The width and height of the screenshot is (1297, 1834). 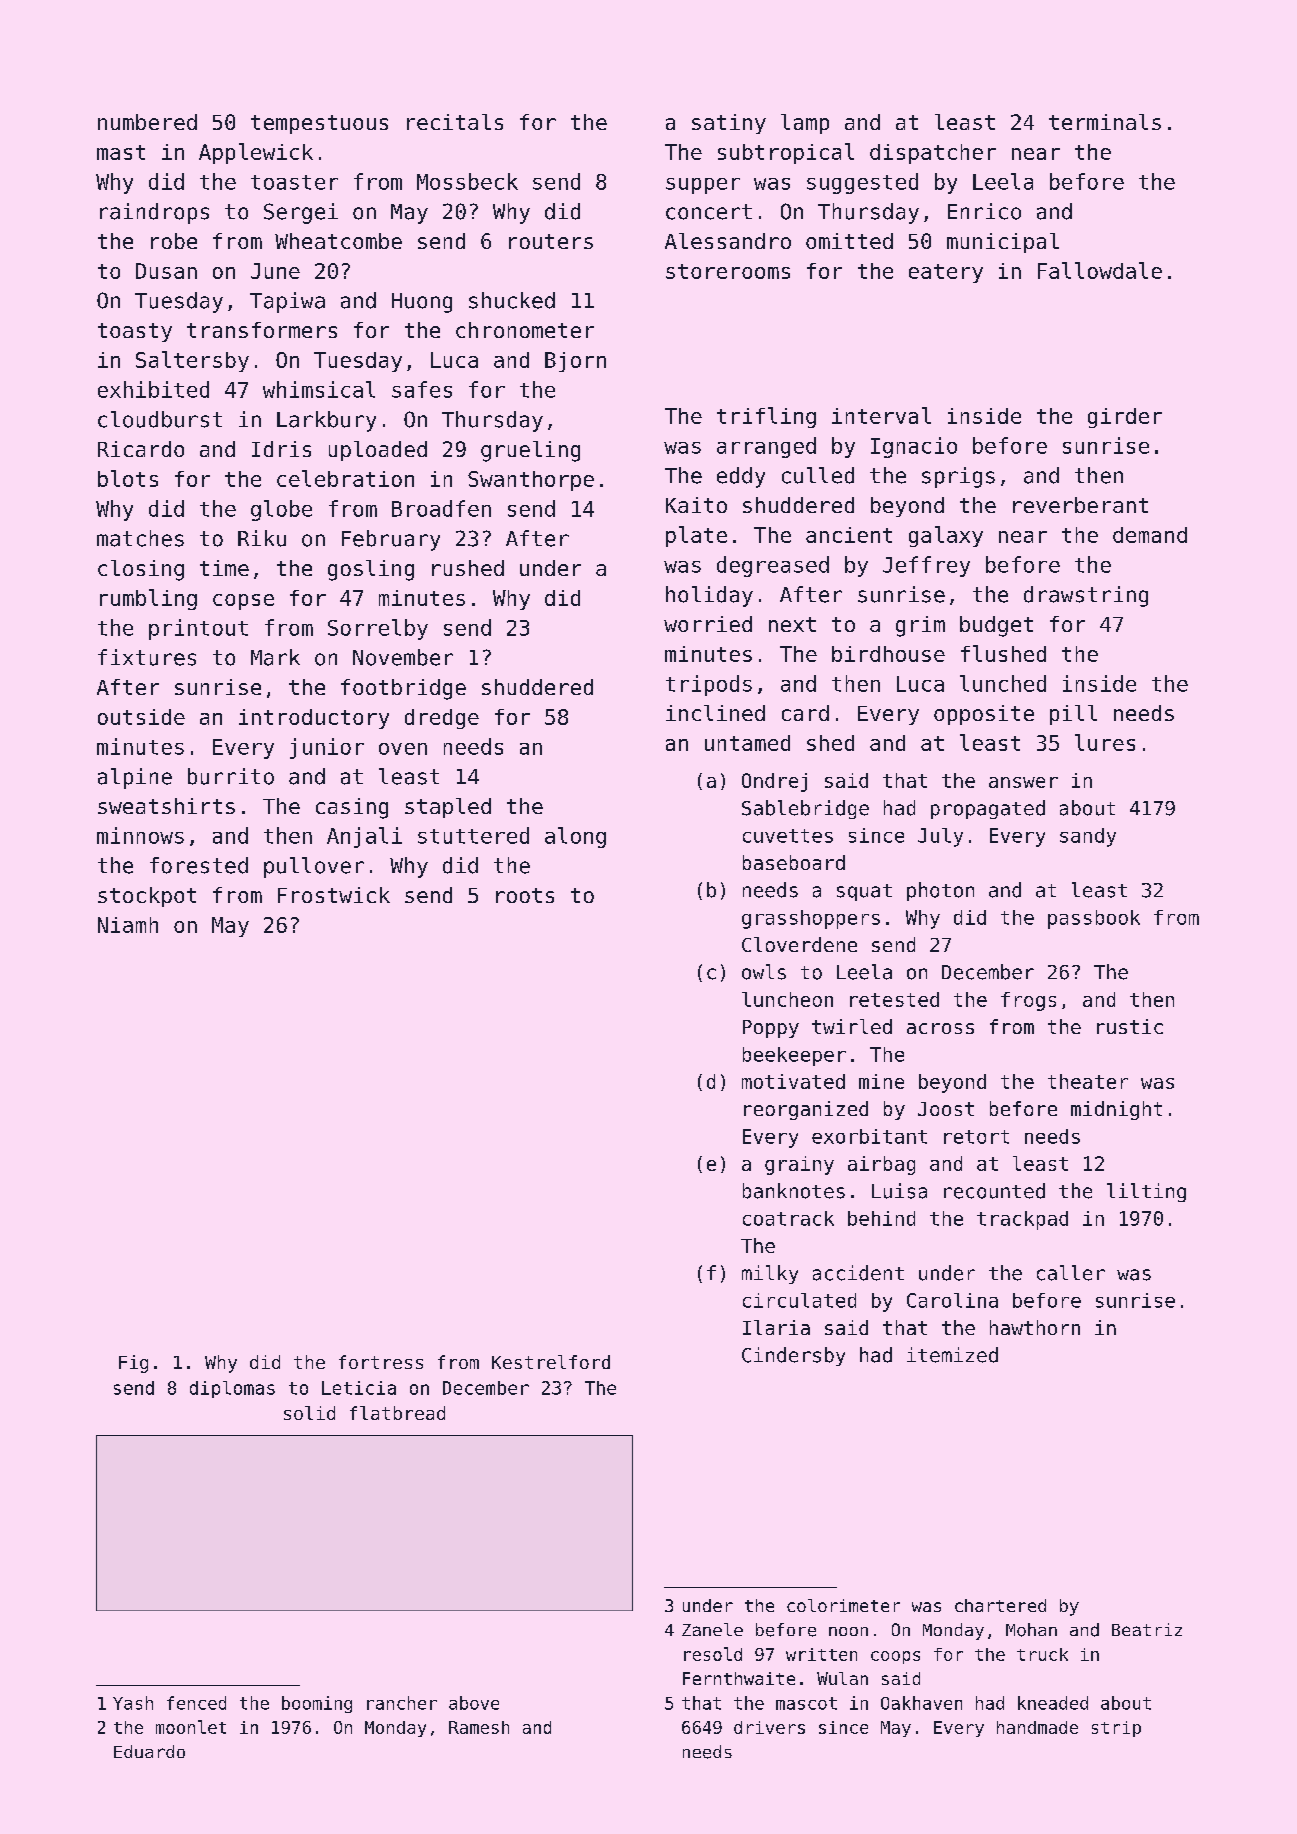 What do you see at coordinates (1023, 782) in the screenshot?
I see `answer` at bounding box center [1023, 782].
